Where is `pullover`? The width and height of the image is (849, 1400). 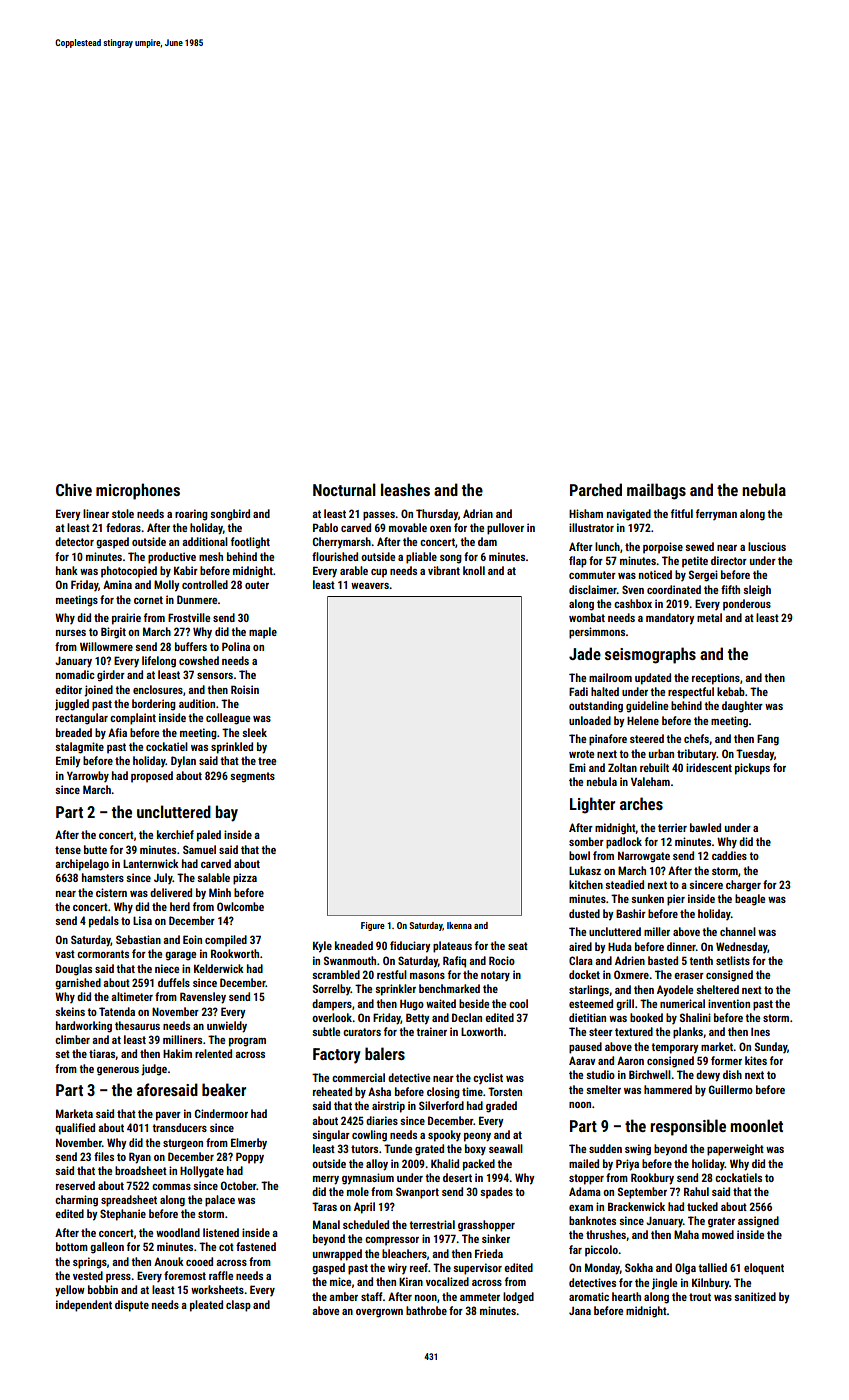 pullover is located at coordinates (505, 529).
